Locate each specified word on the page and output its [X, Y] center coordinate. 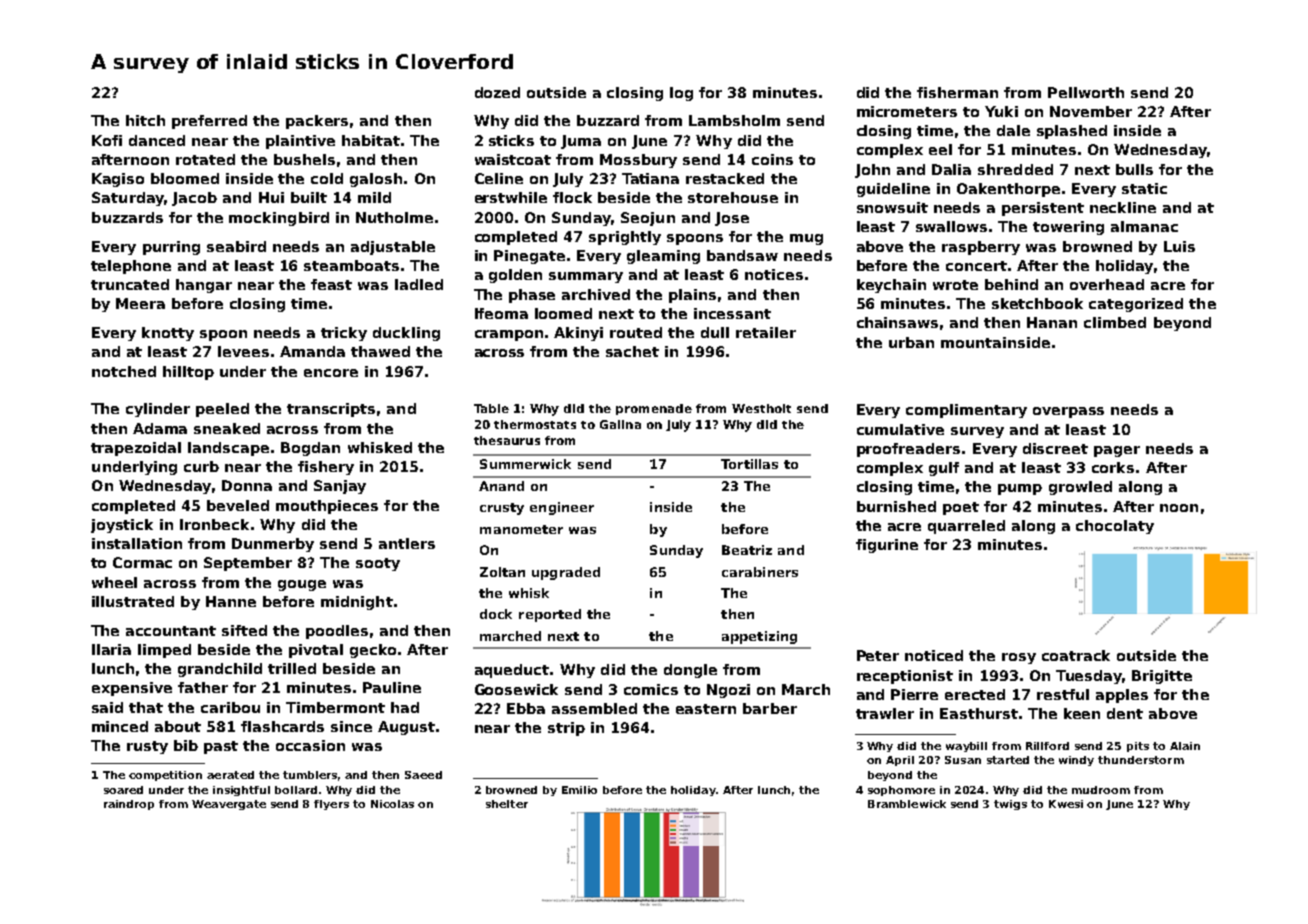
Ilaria [111, 649]
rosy [1019, 658]
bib [186, 745]
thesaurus [507, 440]
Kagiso [118, 180]
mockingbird [279, 219]
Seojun [648, 219]
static [1144, 188]
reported [550, 615]
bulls [1134, 169]
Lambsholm [734, 120]
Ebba [526, 708]
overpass [1068, 412]
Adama [160, 428]
